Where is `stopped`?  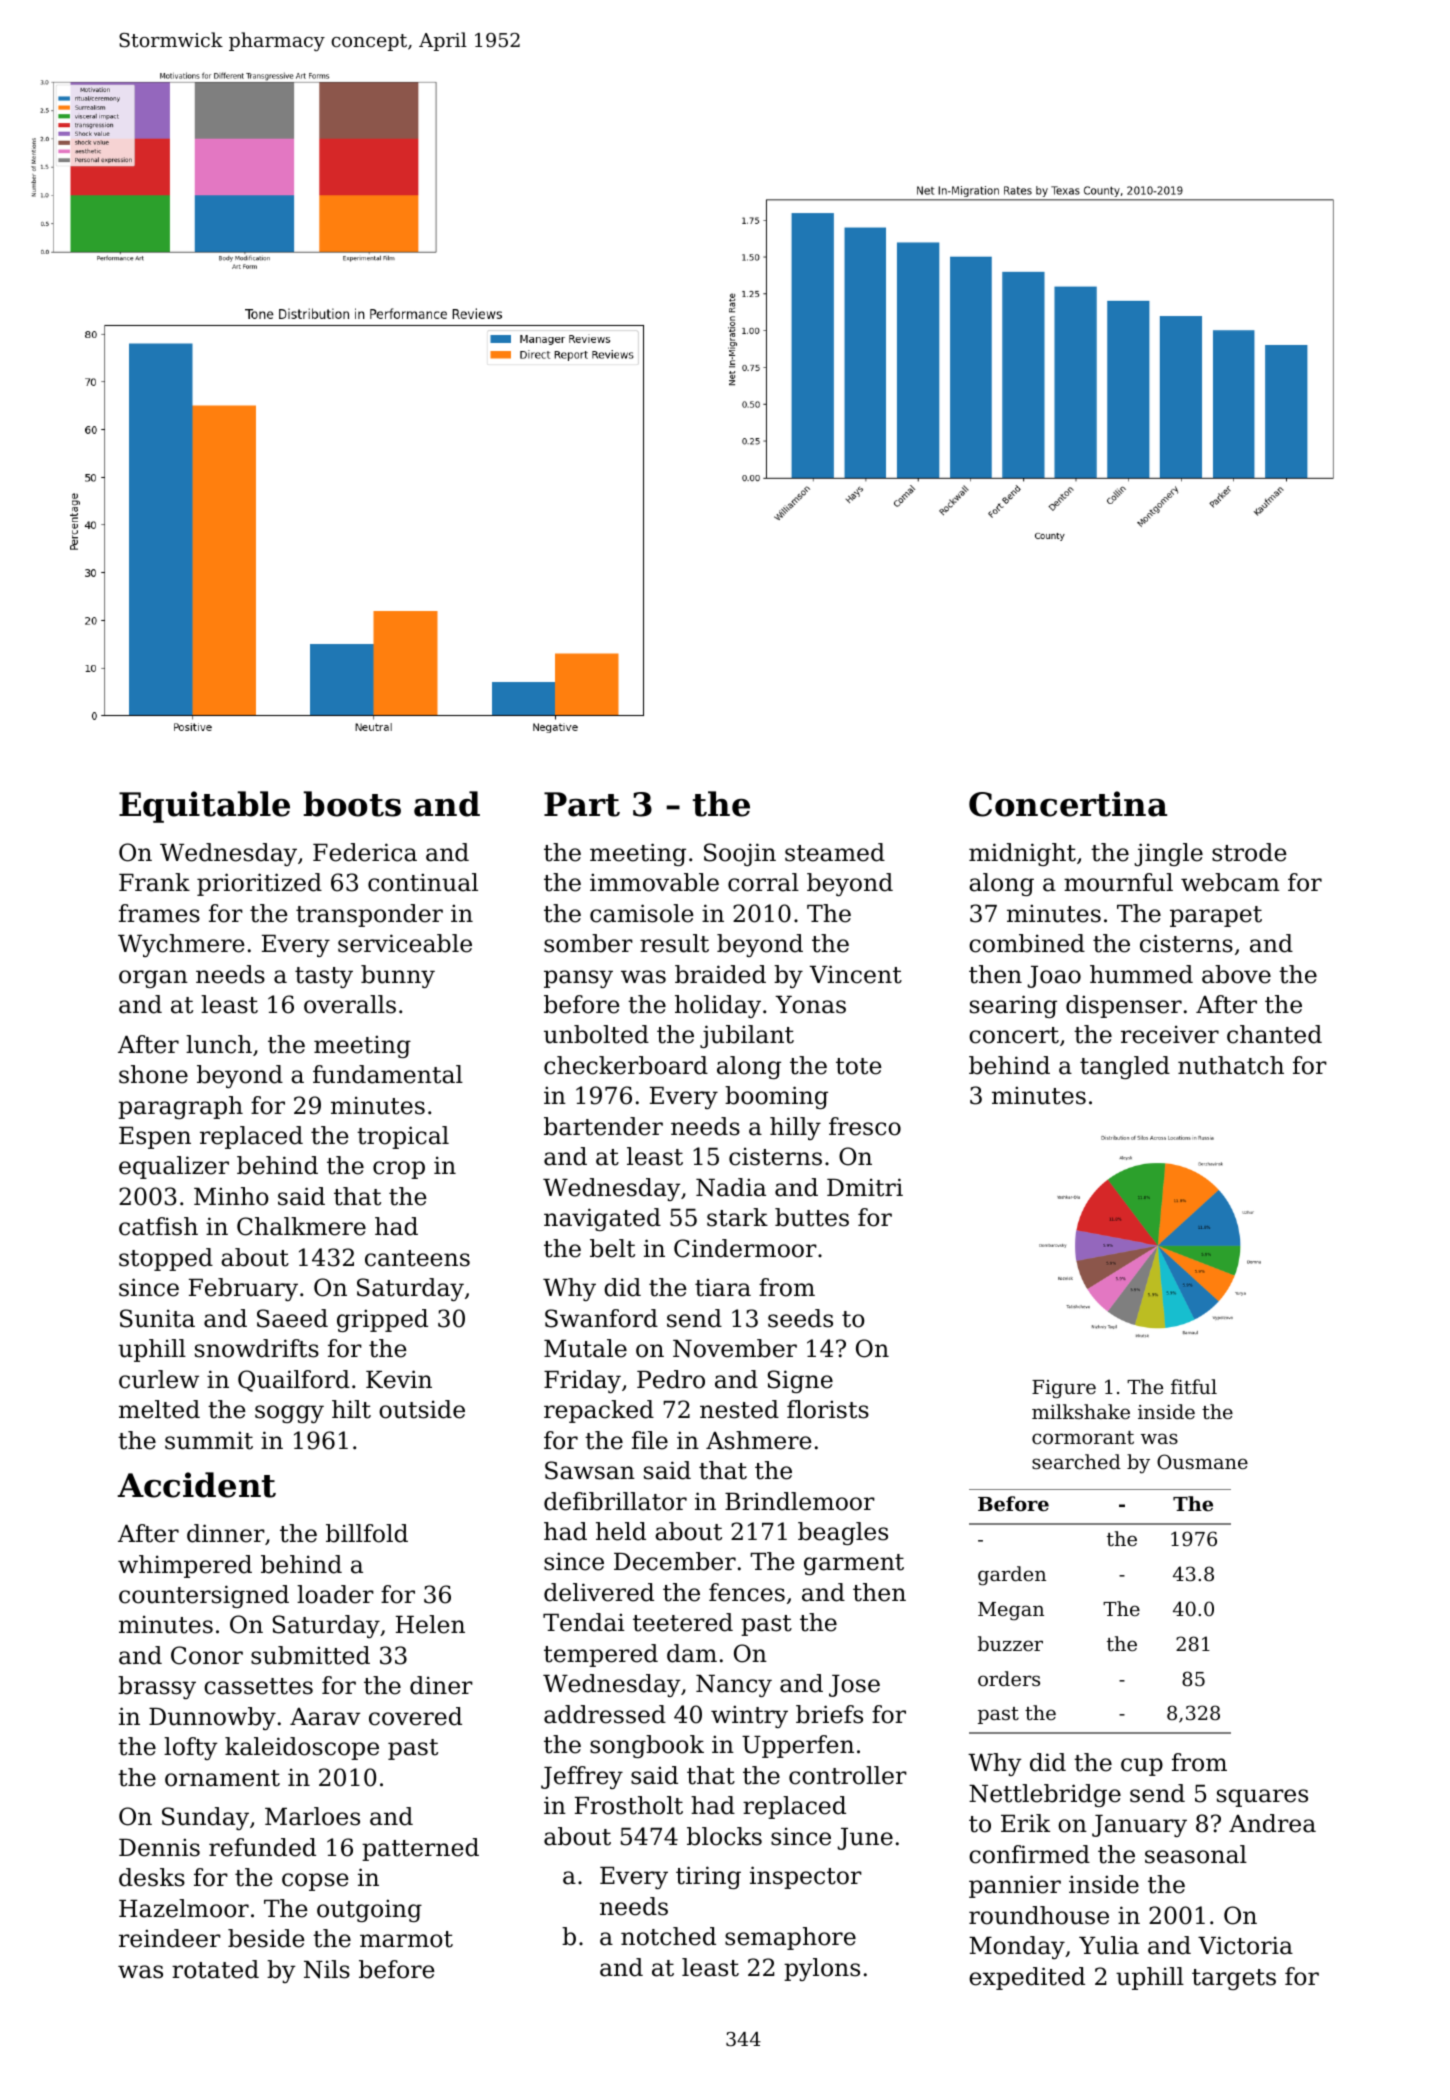
stopped is located at coordinates (166, 1259).
